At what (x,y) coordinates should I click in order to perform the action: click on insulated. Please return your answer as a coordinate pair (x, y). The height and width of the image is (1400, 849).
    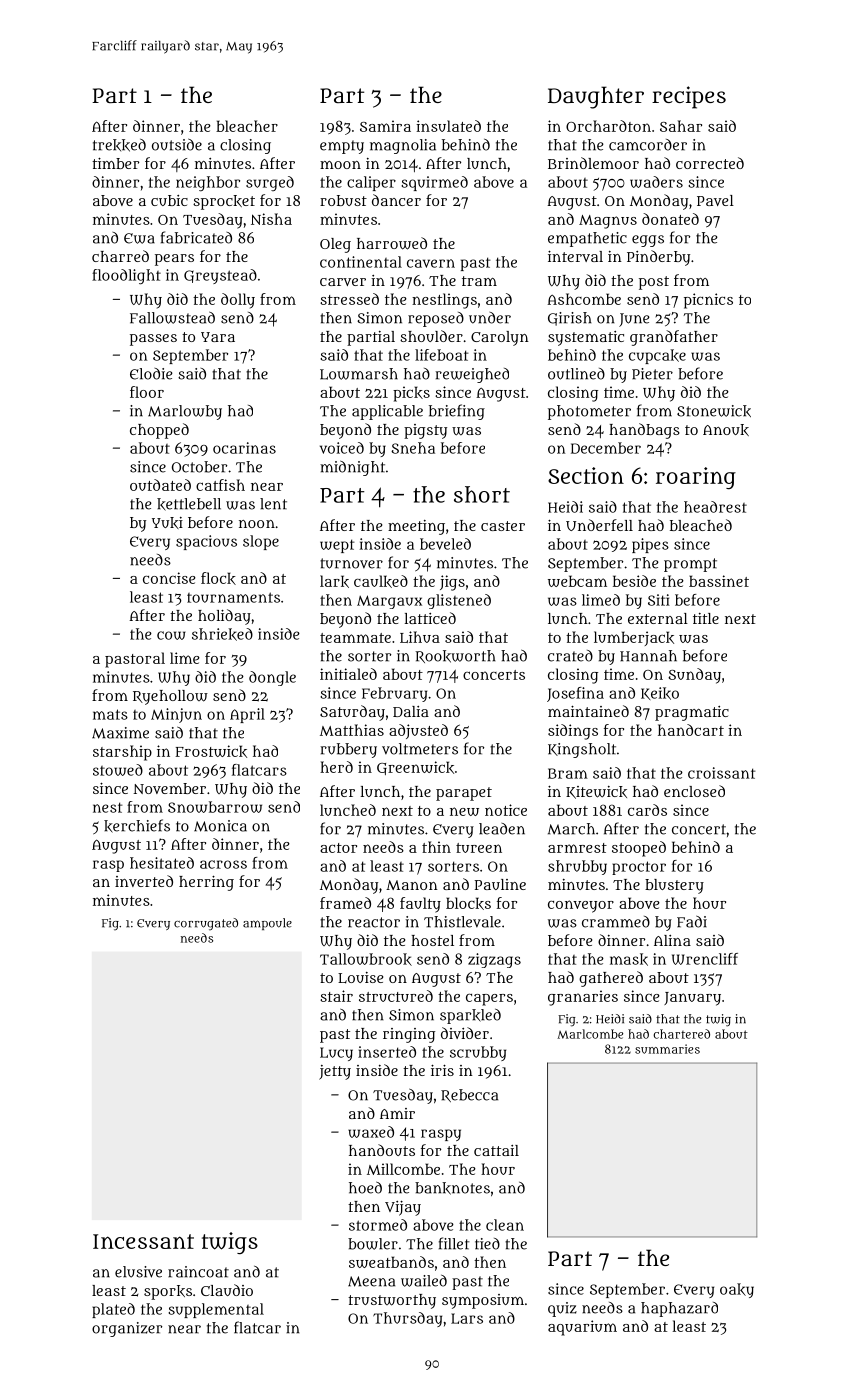
    Looking at the image, I should click on (448, 126).
